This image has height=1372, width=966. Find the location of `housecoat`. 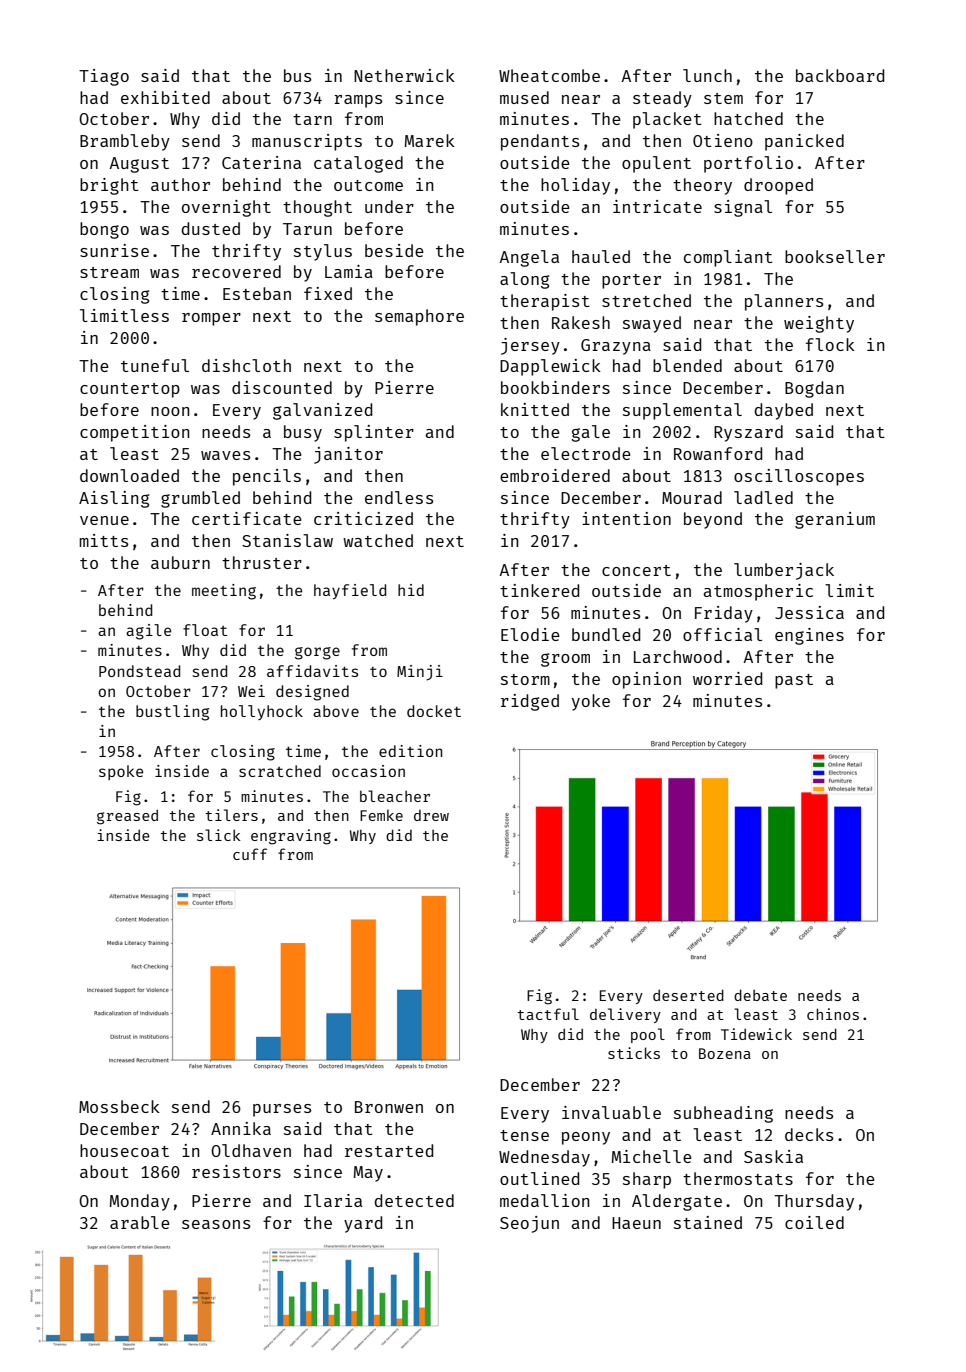

housecoat is located at coordinates (124, 1150).
